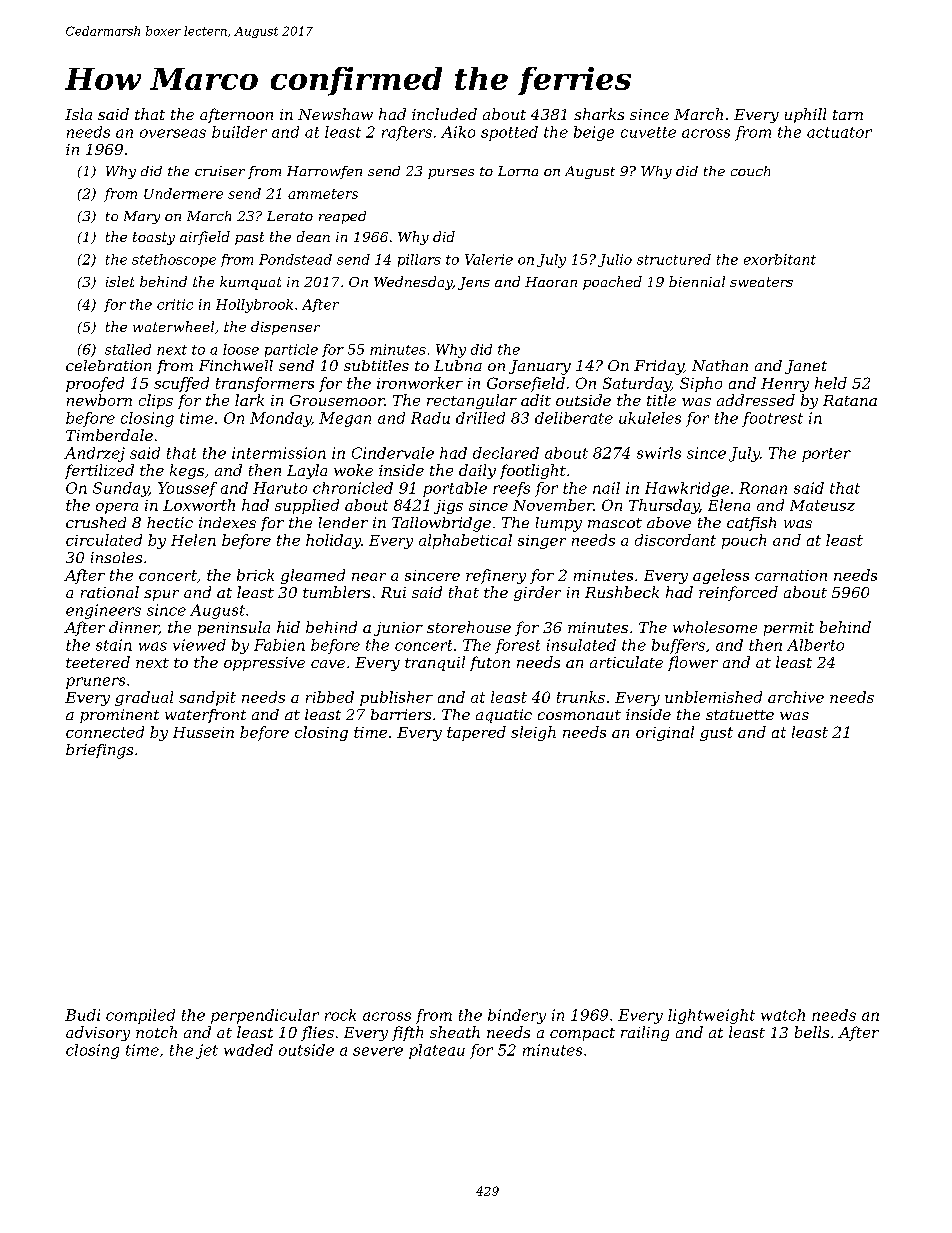  Describe the element at coordinates (249, 238) in the document. I see `past` at that location.
